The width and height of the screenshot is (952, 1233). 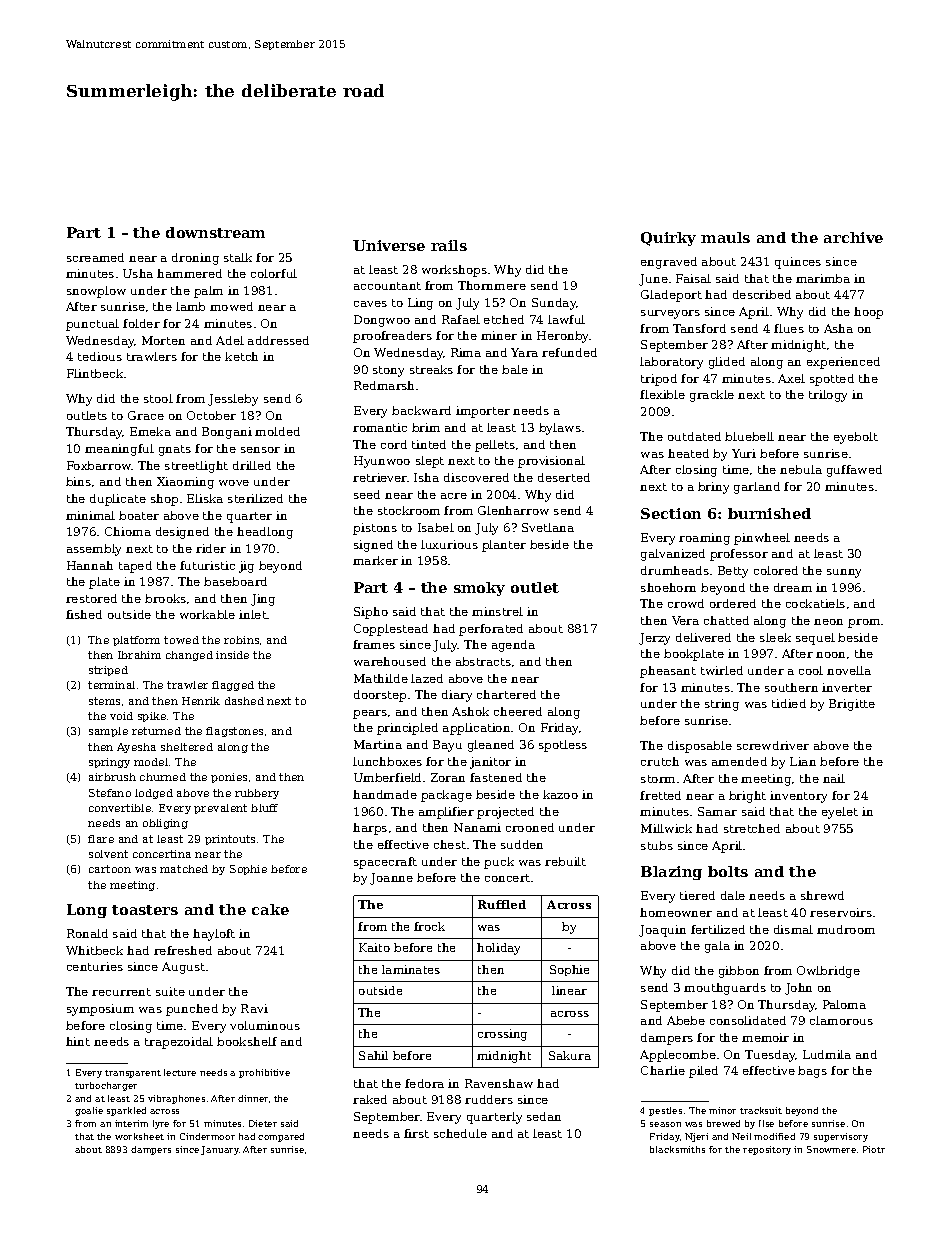 What do you see at coordinates (270, 909) in the screenshot?
I see `cake` at bounding box center [270, 909].
